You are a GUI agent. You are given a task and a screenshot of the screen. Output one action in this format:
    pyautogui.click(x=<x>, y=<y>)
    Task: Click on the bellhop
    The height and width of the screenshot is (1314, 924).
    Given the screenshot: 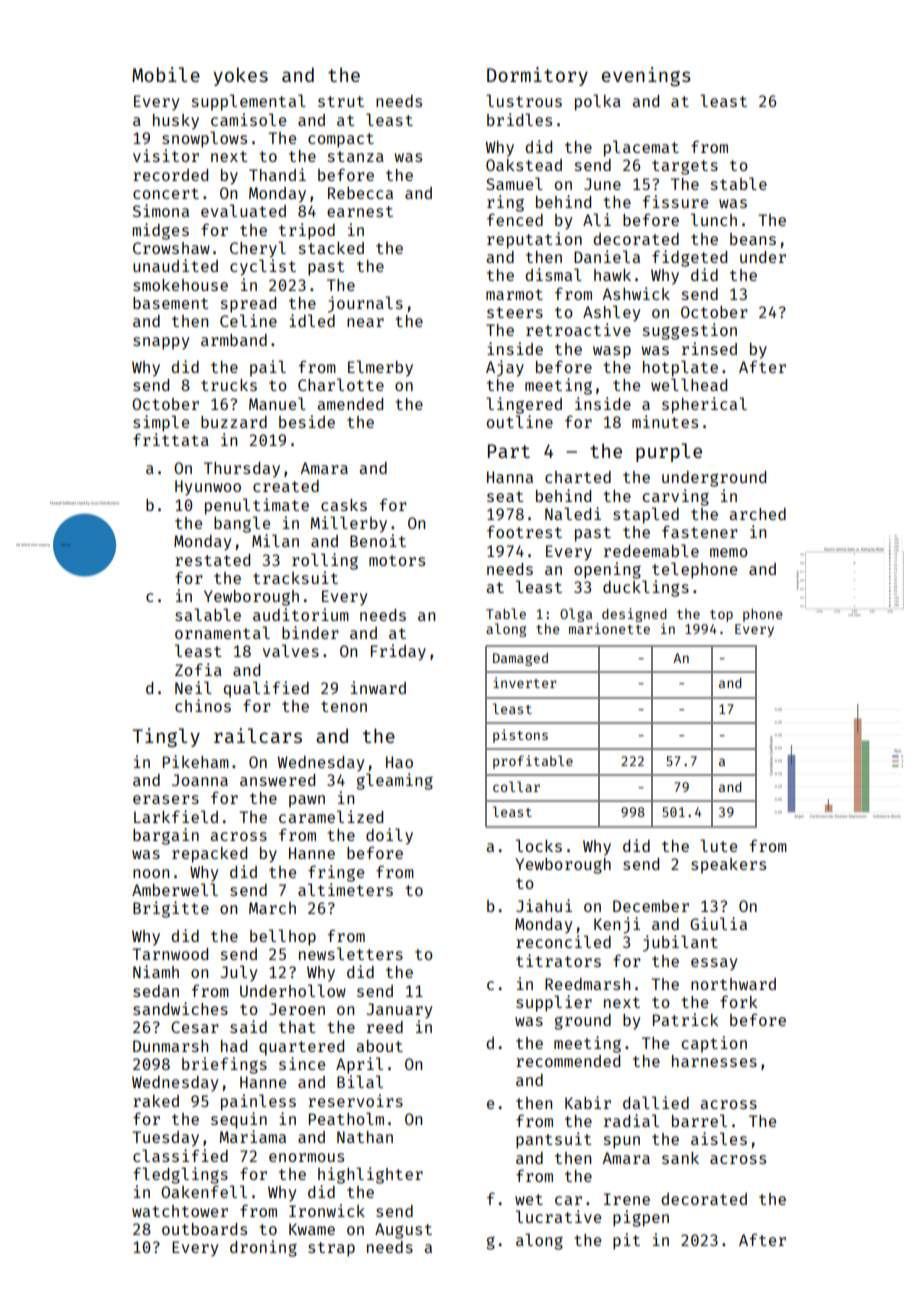 What is the action you would take?
    pyautogui.click(x=283, y=937)
